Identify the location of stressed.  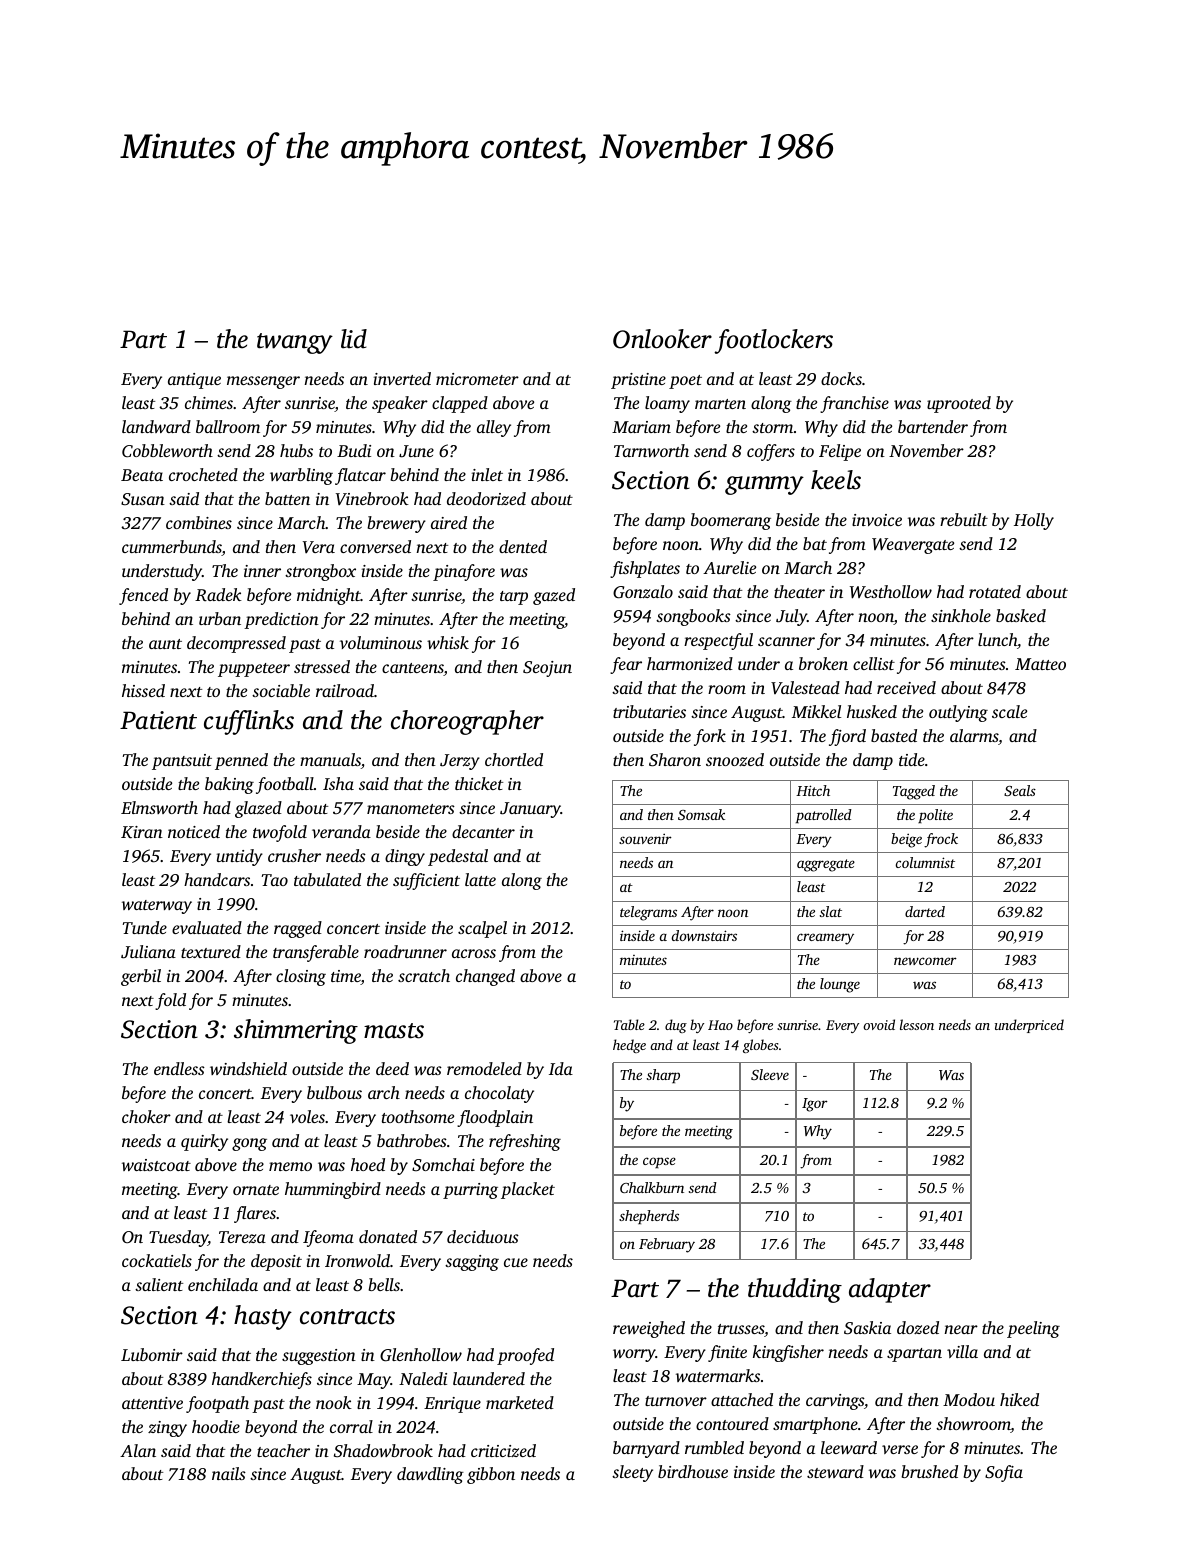
(322, 666).
